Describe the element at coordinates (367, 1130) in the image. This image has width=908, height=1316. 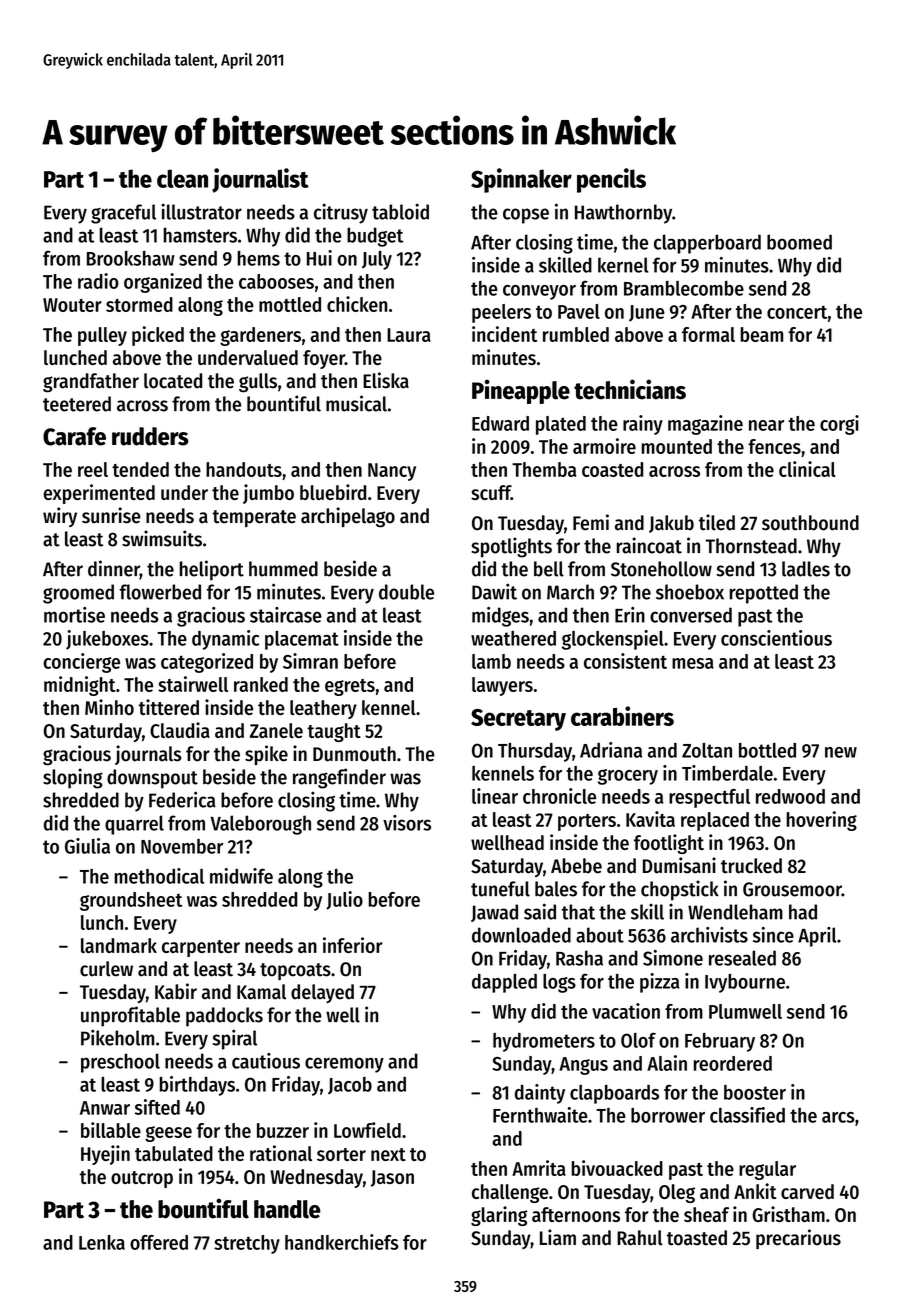
I see `Lowfield` at that location.
